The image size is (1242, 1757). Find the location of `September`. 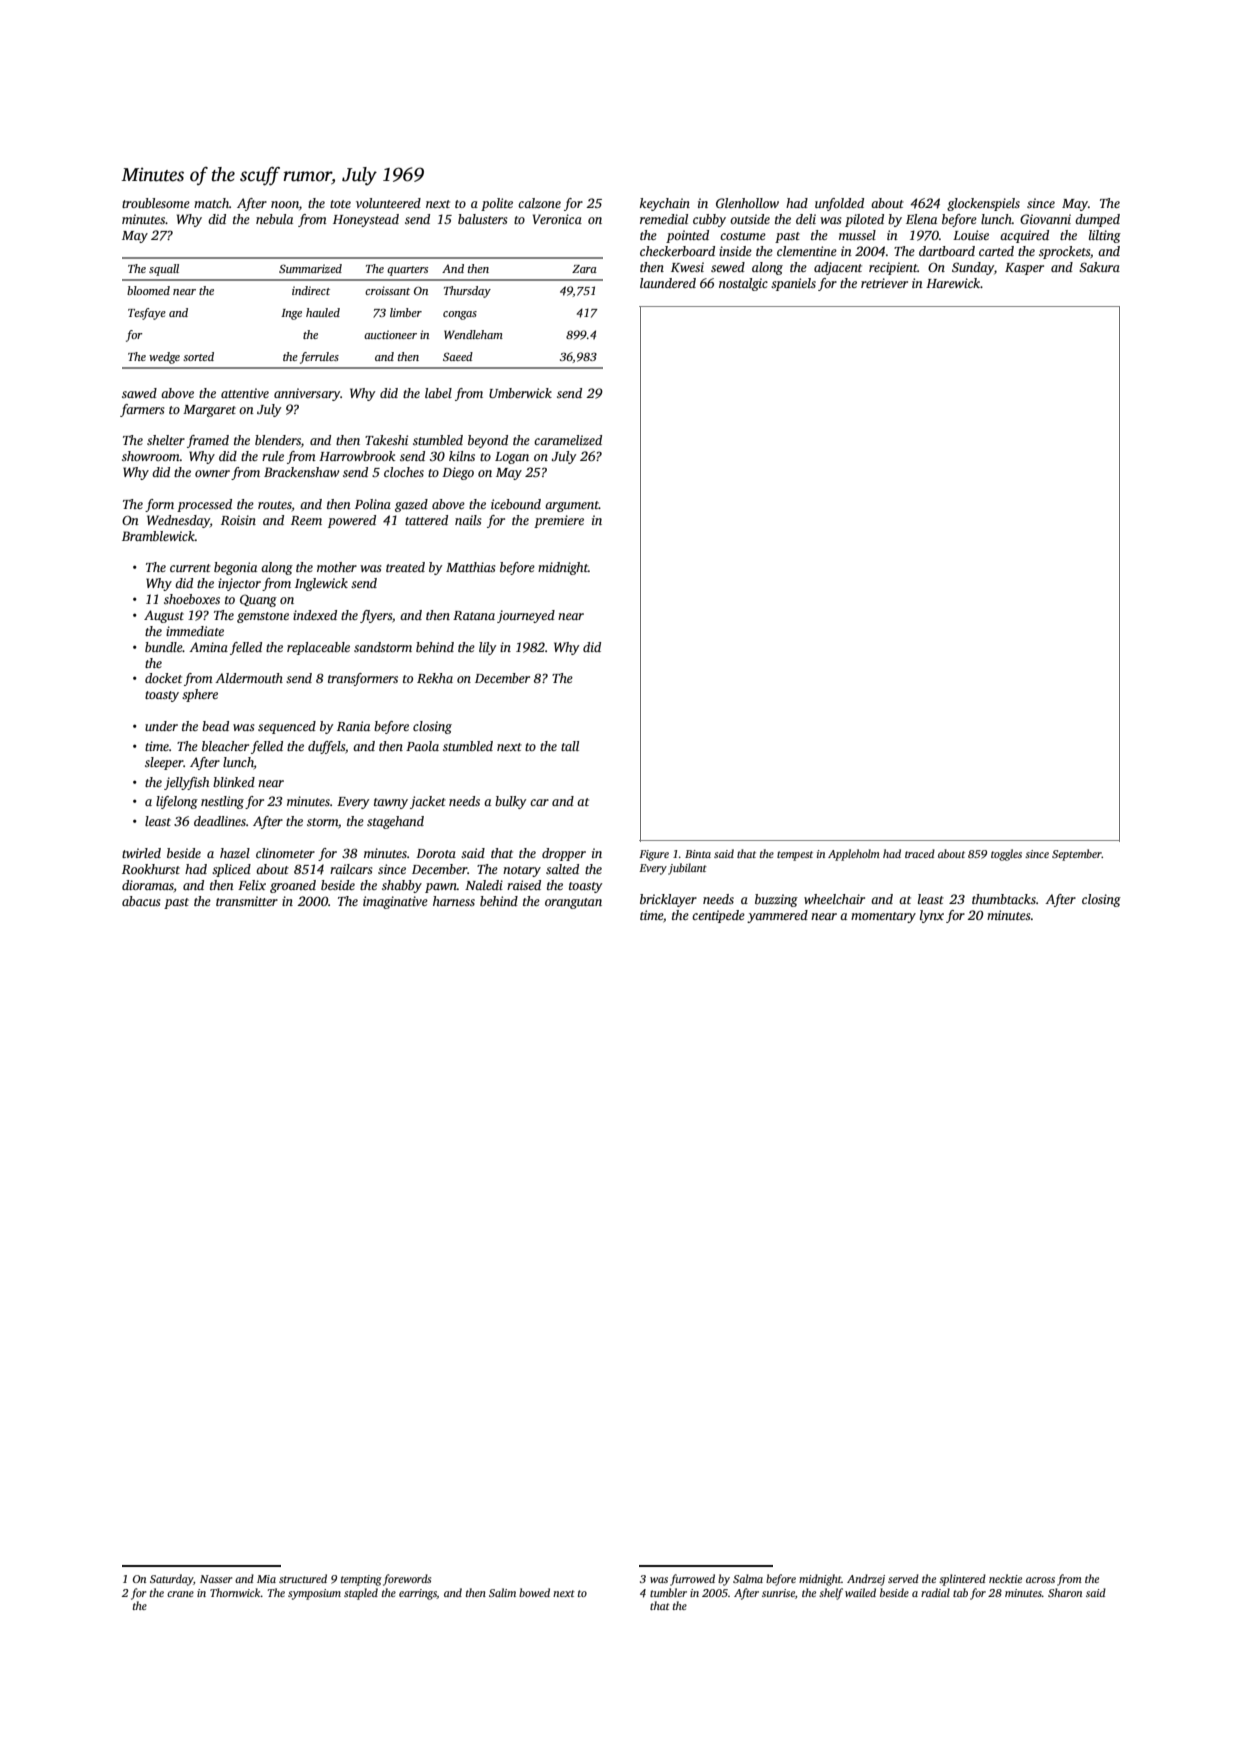

September is located at coordinates (1077, 855).
